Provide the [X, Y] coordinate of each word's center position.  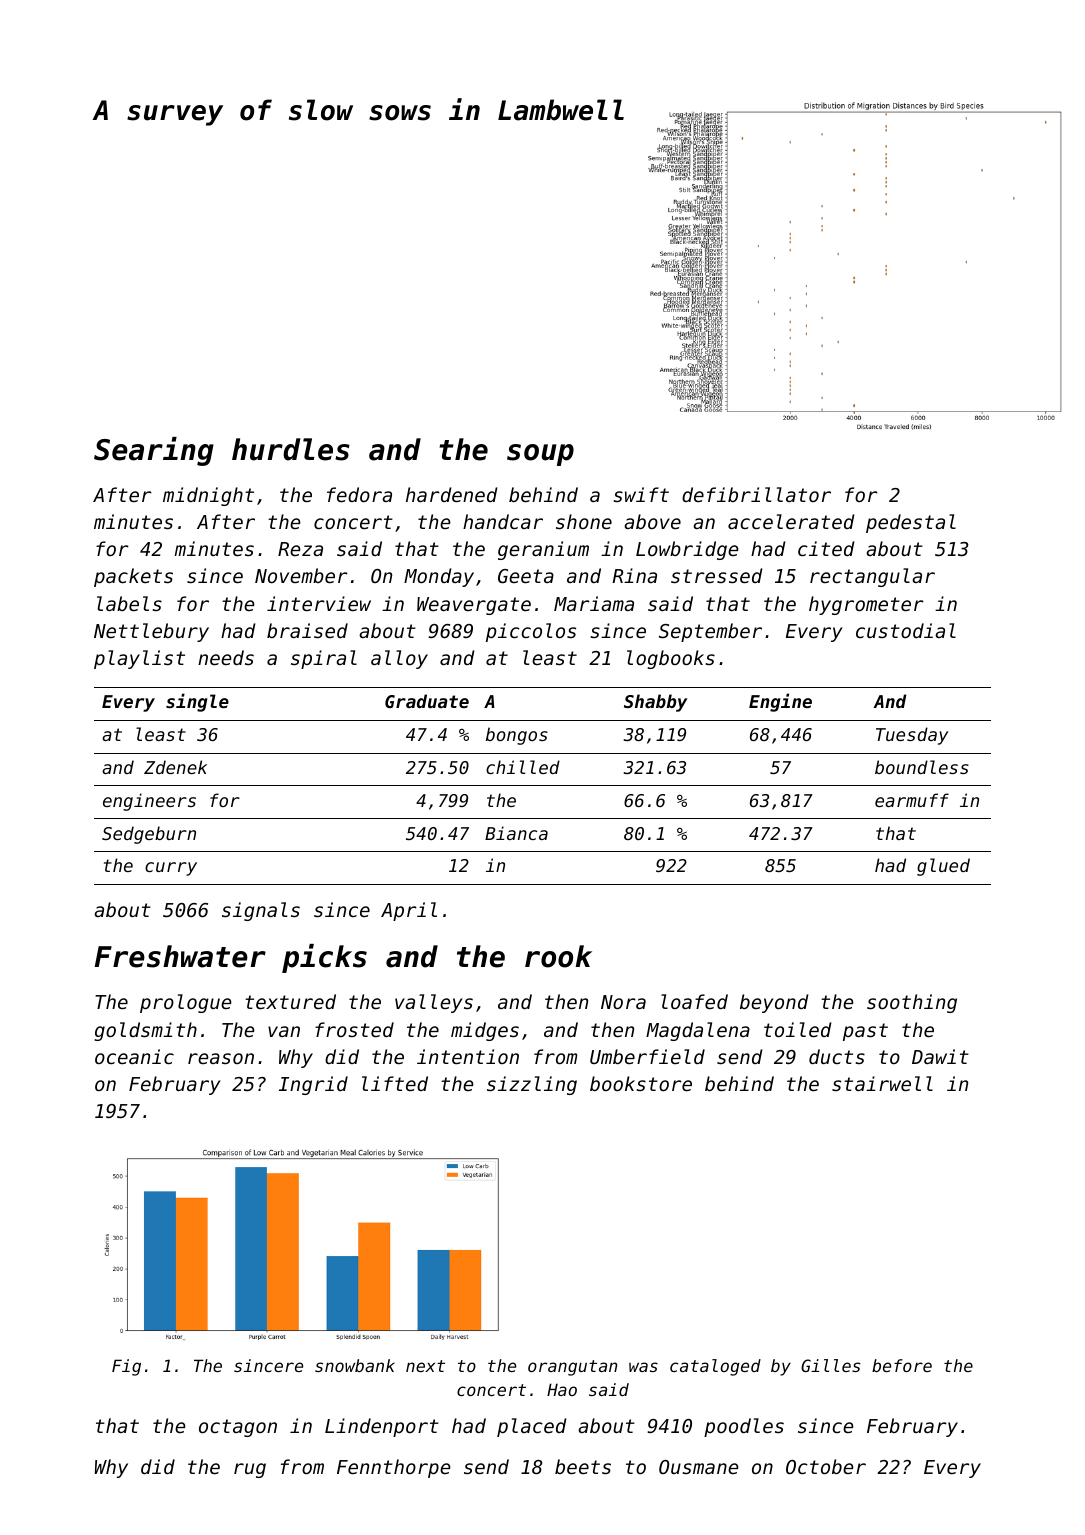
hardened [451, 494]
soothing [912, 1003]
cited [826, 548]
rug [250, 1470]
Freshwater [180, 956]
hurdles [291, 449]
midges [485, 1031]
